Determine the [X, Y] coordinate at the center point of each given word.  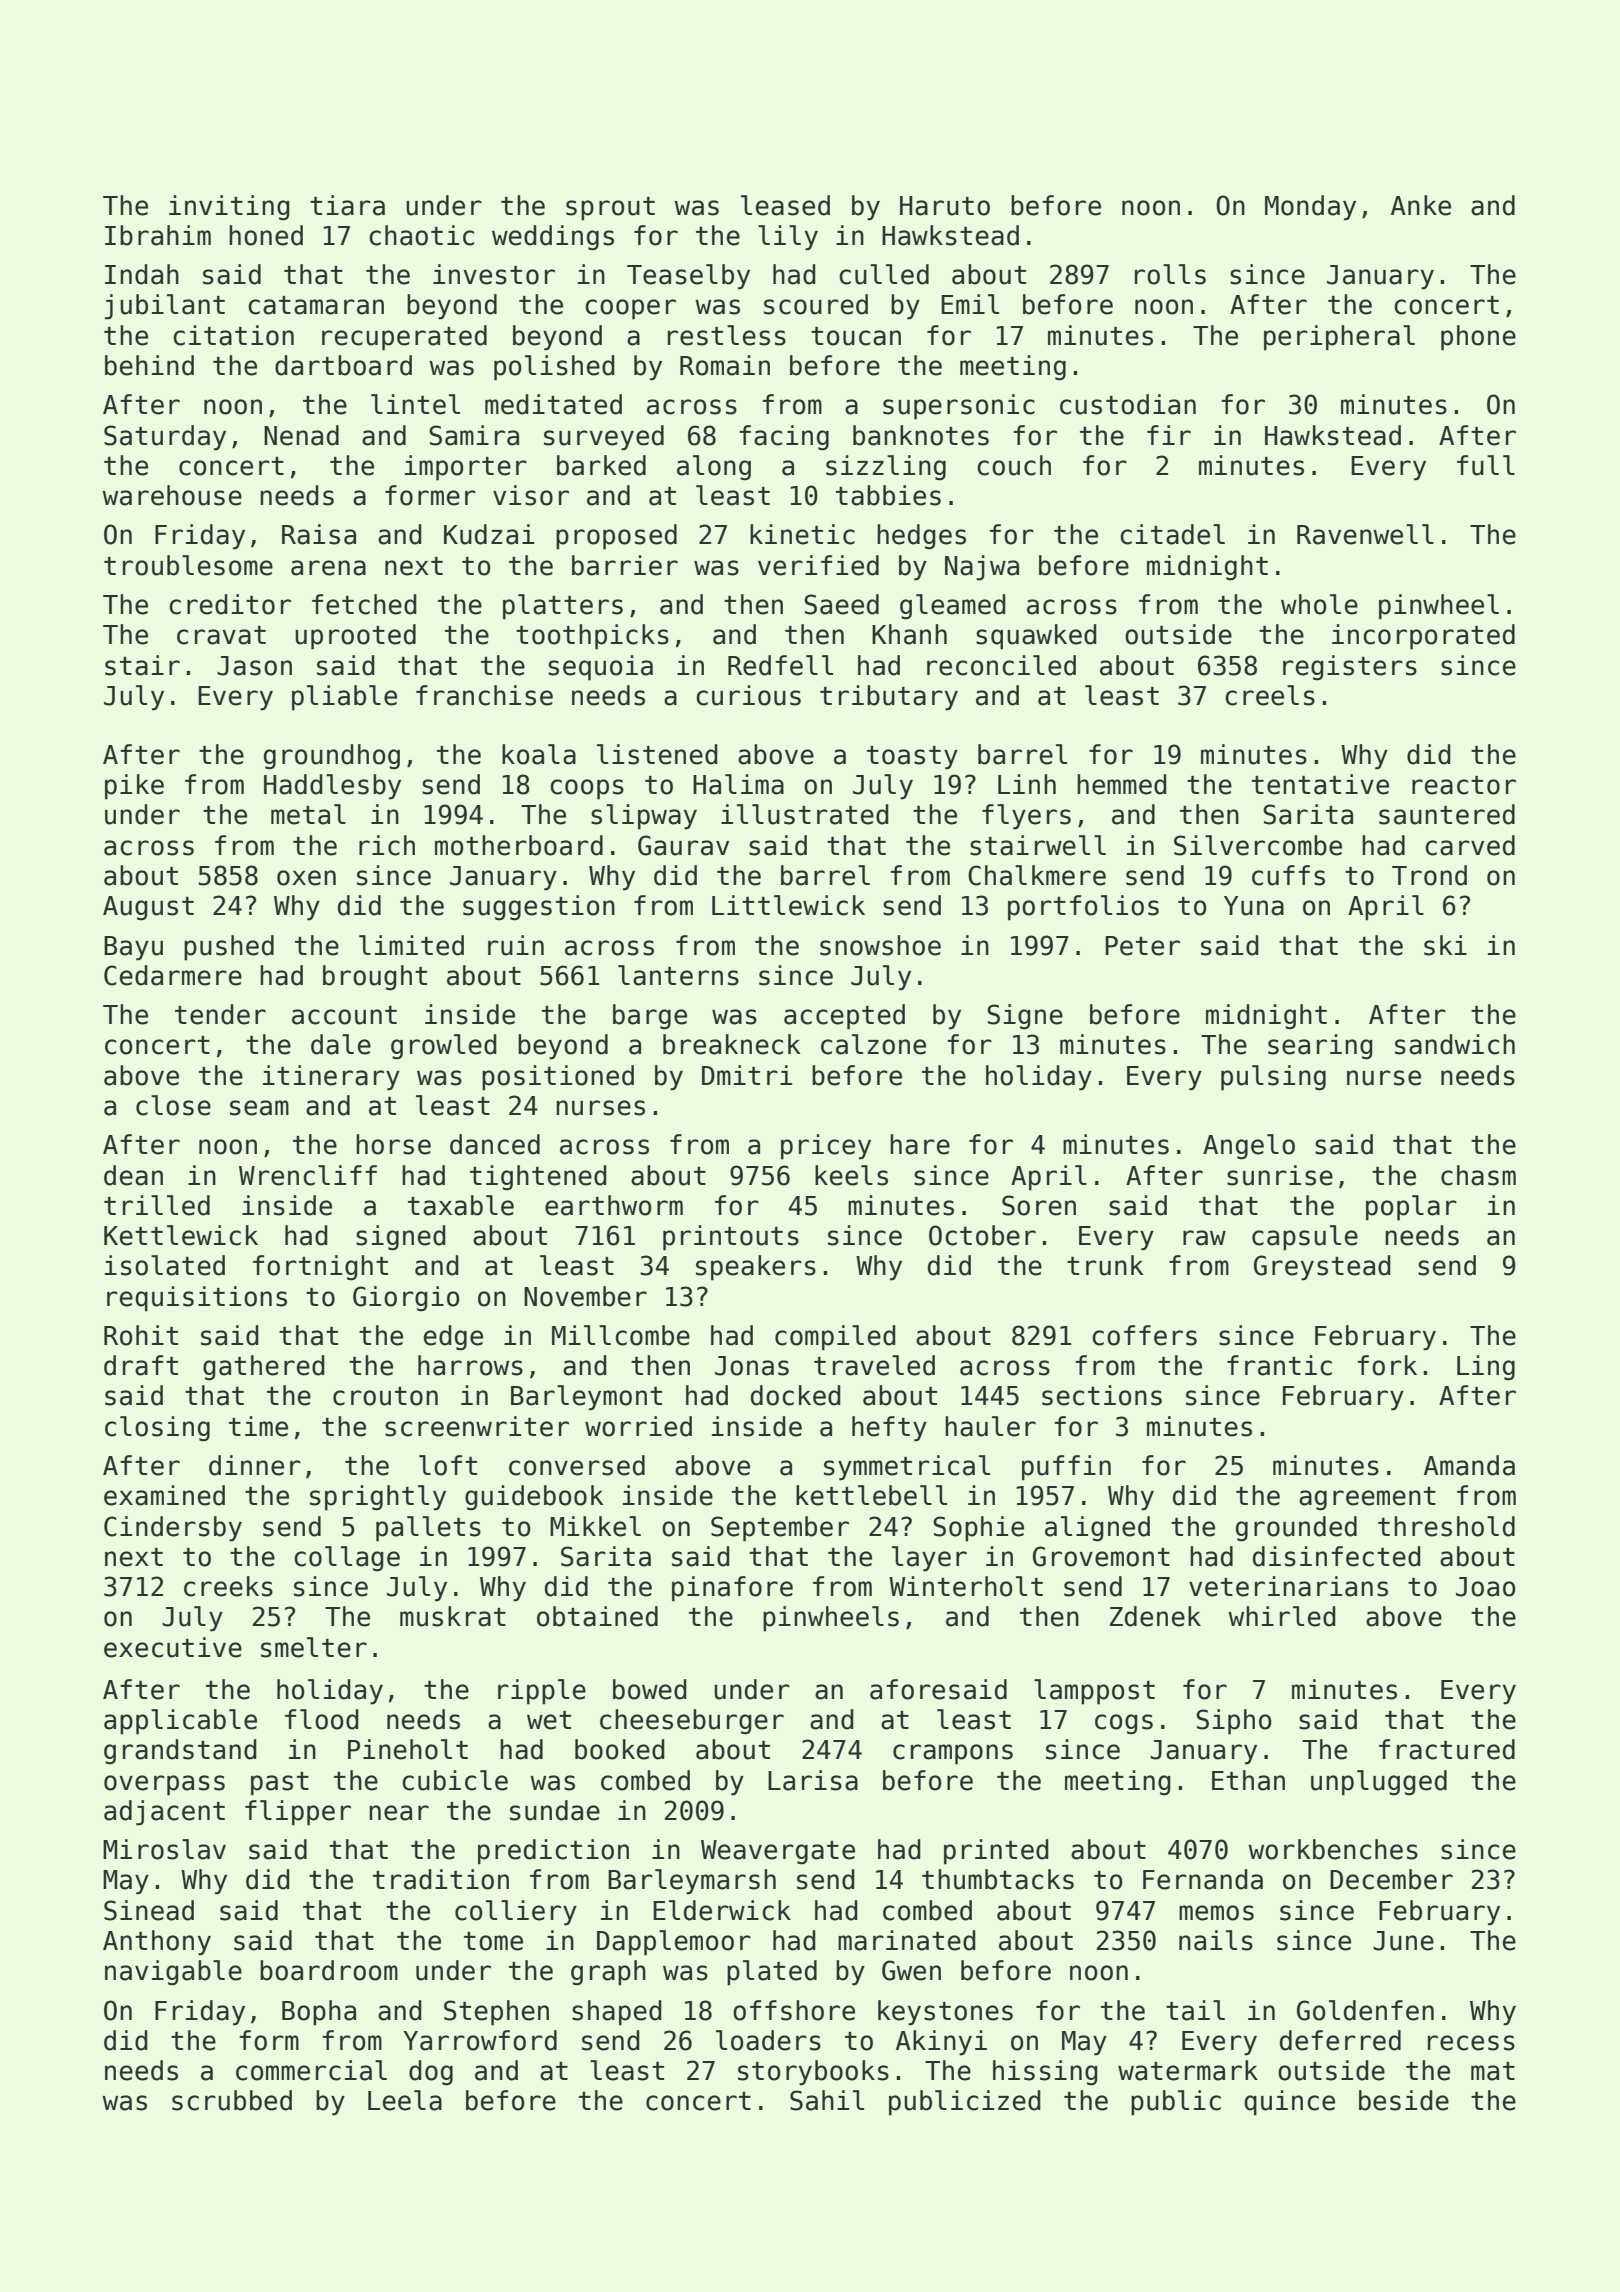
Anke [1421, 205]
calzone [873, 1044]
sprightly [378, 1498]
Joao [1485, 1587]
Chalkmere [1037, 875]
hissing [1045, 2073]
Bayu [133, 948]
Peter [1142, 946]
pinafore [732, 1589]
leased [785, 205]
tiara [347, 205]
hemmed [1122, 784]
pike [134, 787]
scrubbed [232, 2100]
